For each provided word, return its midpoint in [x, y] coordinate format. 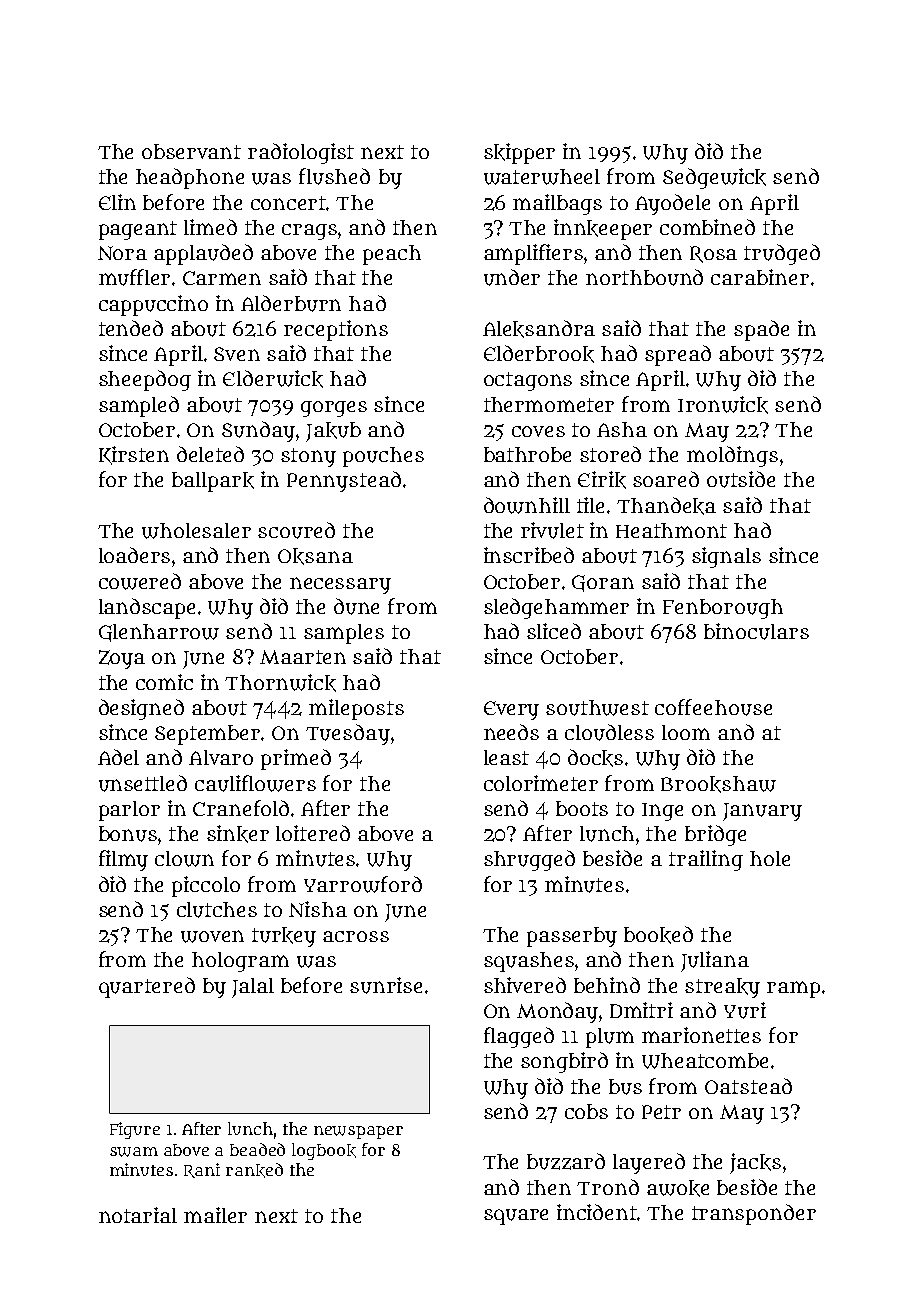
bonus [128, 834]
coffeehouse [713, 707]
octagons [528, 381]
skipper [519, 153]
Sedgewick [714, 178]
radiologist [301, 153]
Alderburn [291, 303]
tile [590, 505]
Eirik [602, 480]
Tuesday [348, 734]
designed [141, 709]
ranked [254, 1170]
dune [356, 606]
